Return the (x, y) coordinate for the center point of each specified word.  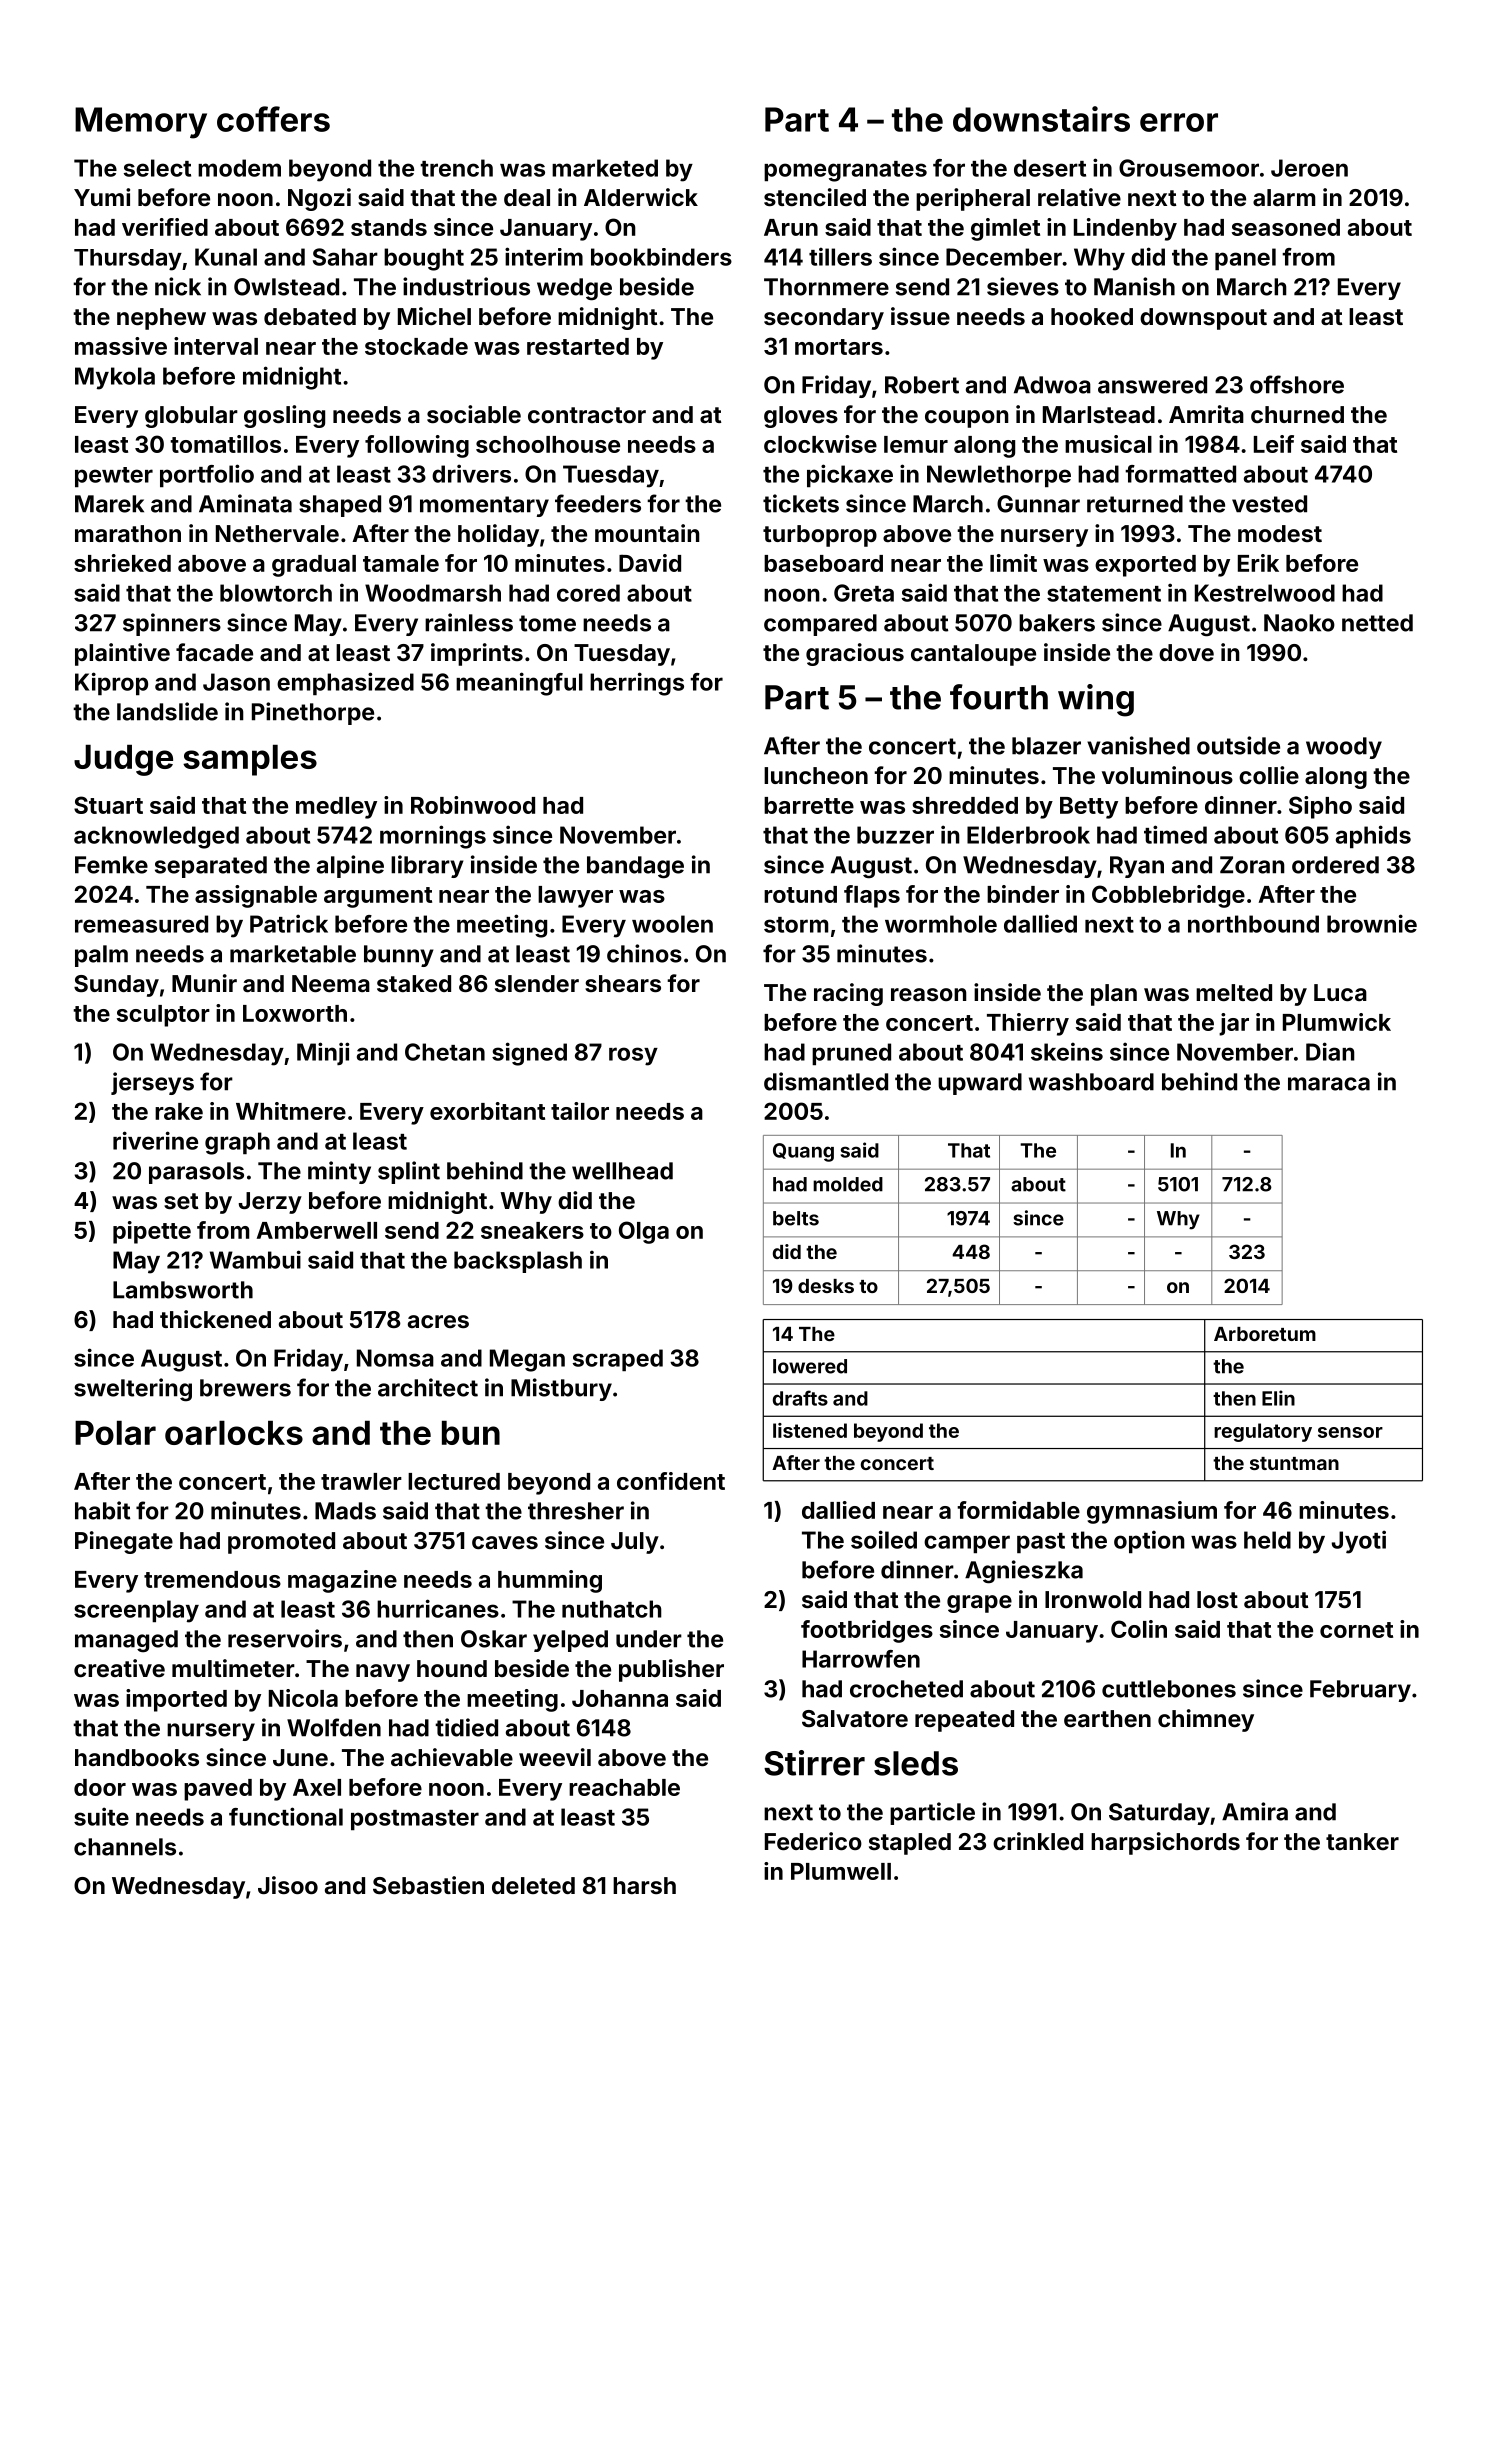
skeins (1067, 1051)
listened (810, 1430)
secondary (824, 319)
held (1267, 1540)
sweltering (133, 1390)
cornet (1356, 1630)
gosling (284, 416)
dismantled (826, 1081)
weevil (555, 1757)
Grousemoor (1189, 168)
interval (216, 346)
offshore (1297, 384)
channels (125, 1847)
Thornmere (826, 287)
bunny (399, 956)
